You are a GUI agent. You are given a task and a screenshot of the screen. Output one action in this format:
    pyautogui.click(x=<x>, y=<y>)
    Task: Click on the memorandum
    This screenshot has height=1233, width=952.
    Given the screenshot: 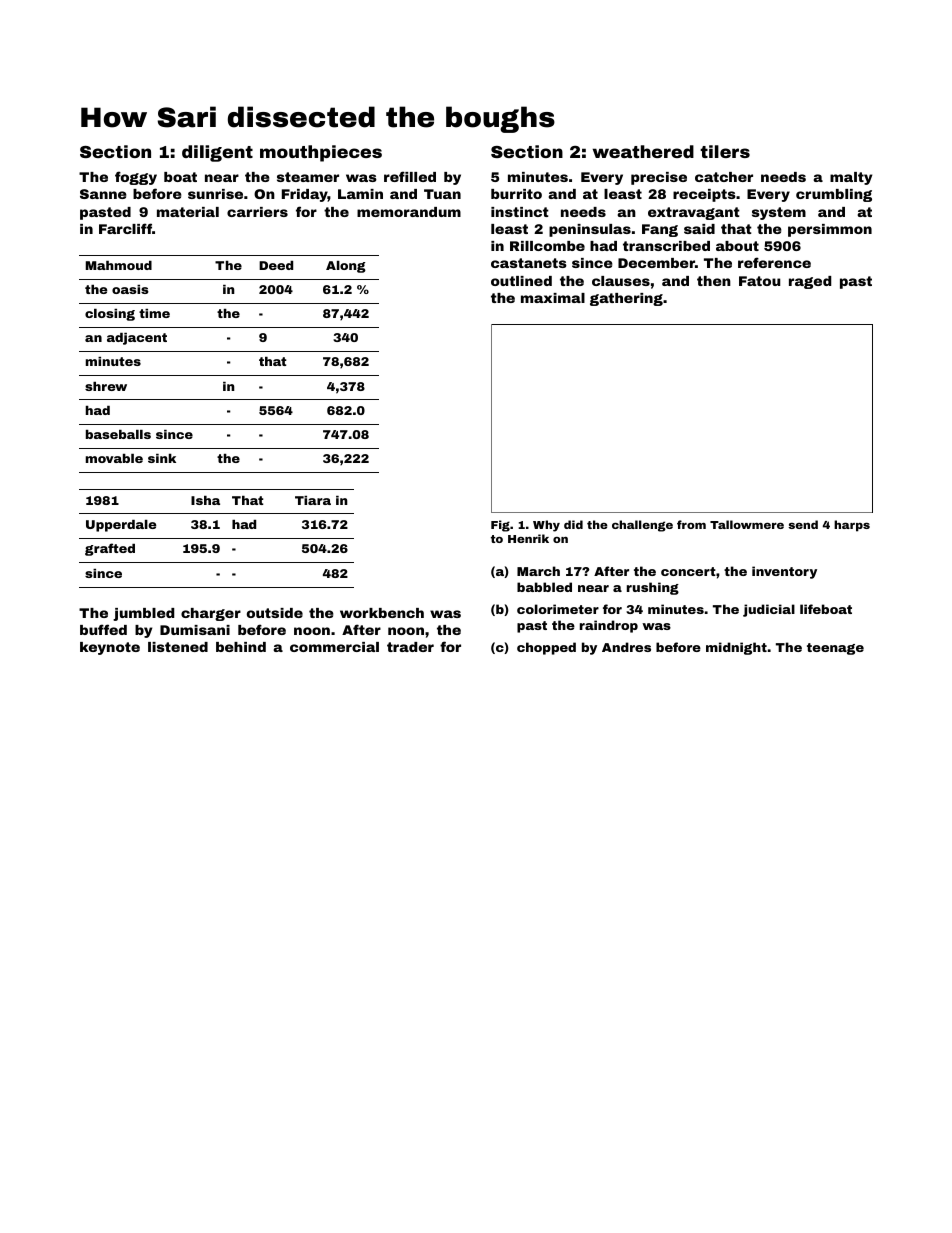 What is the action you would take?
    pyautogui.click(x=409, y=212)
